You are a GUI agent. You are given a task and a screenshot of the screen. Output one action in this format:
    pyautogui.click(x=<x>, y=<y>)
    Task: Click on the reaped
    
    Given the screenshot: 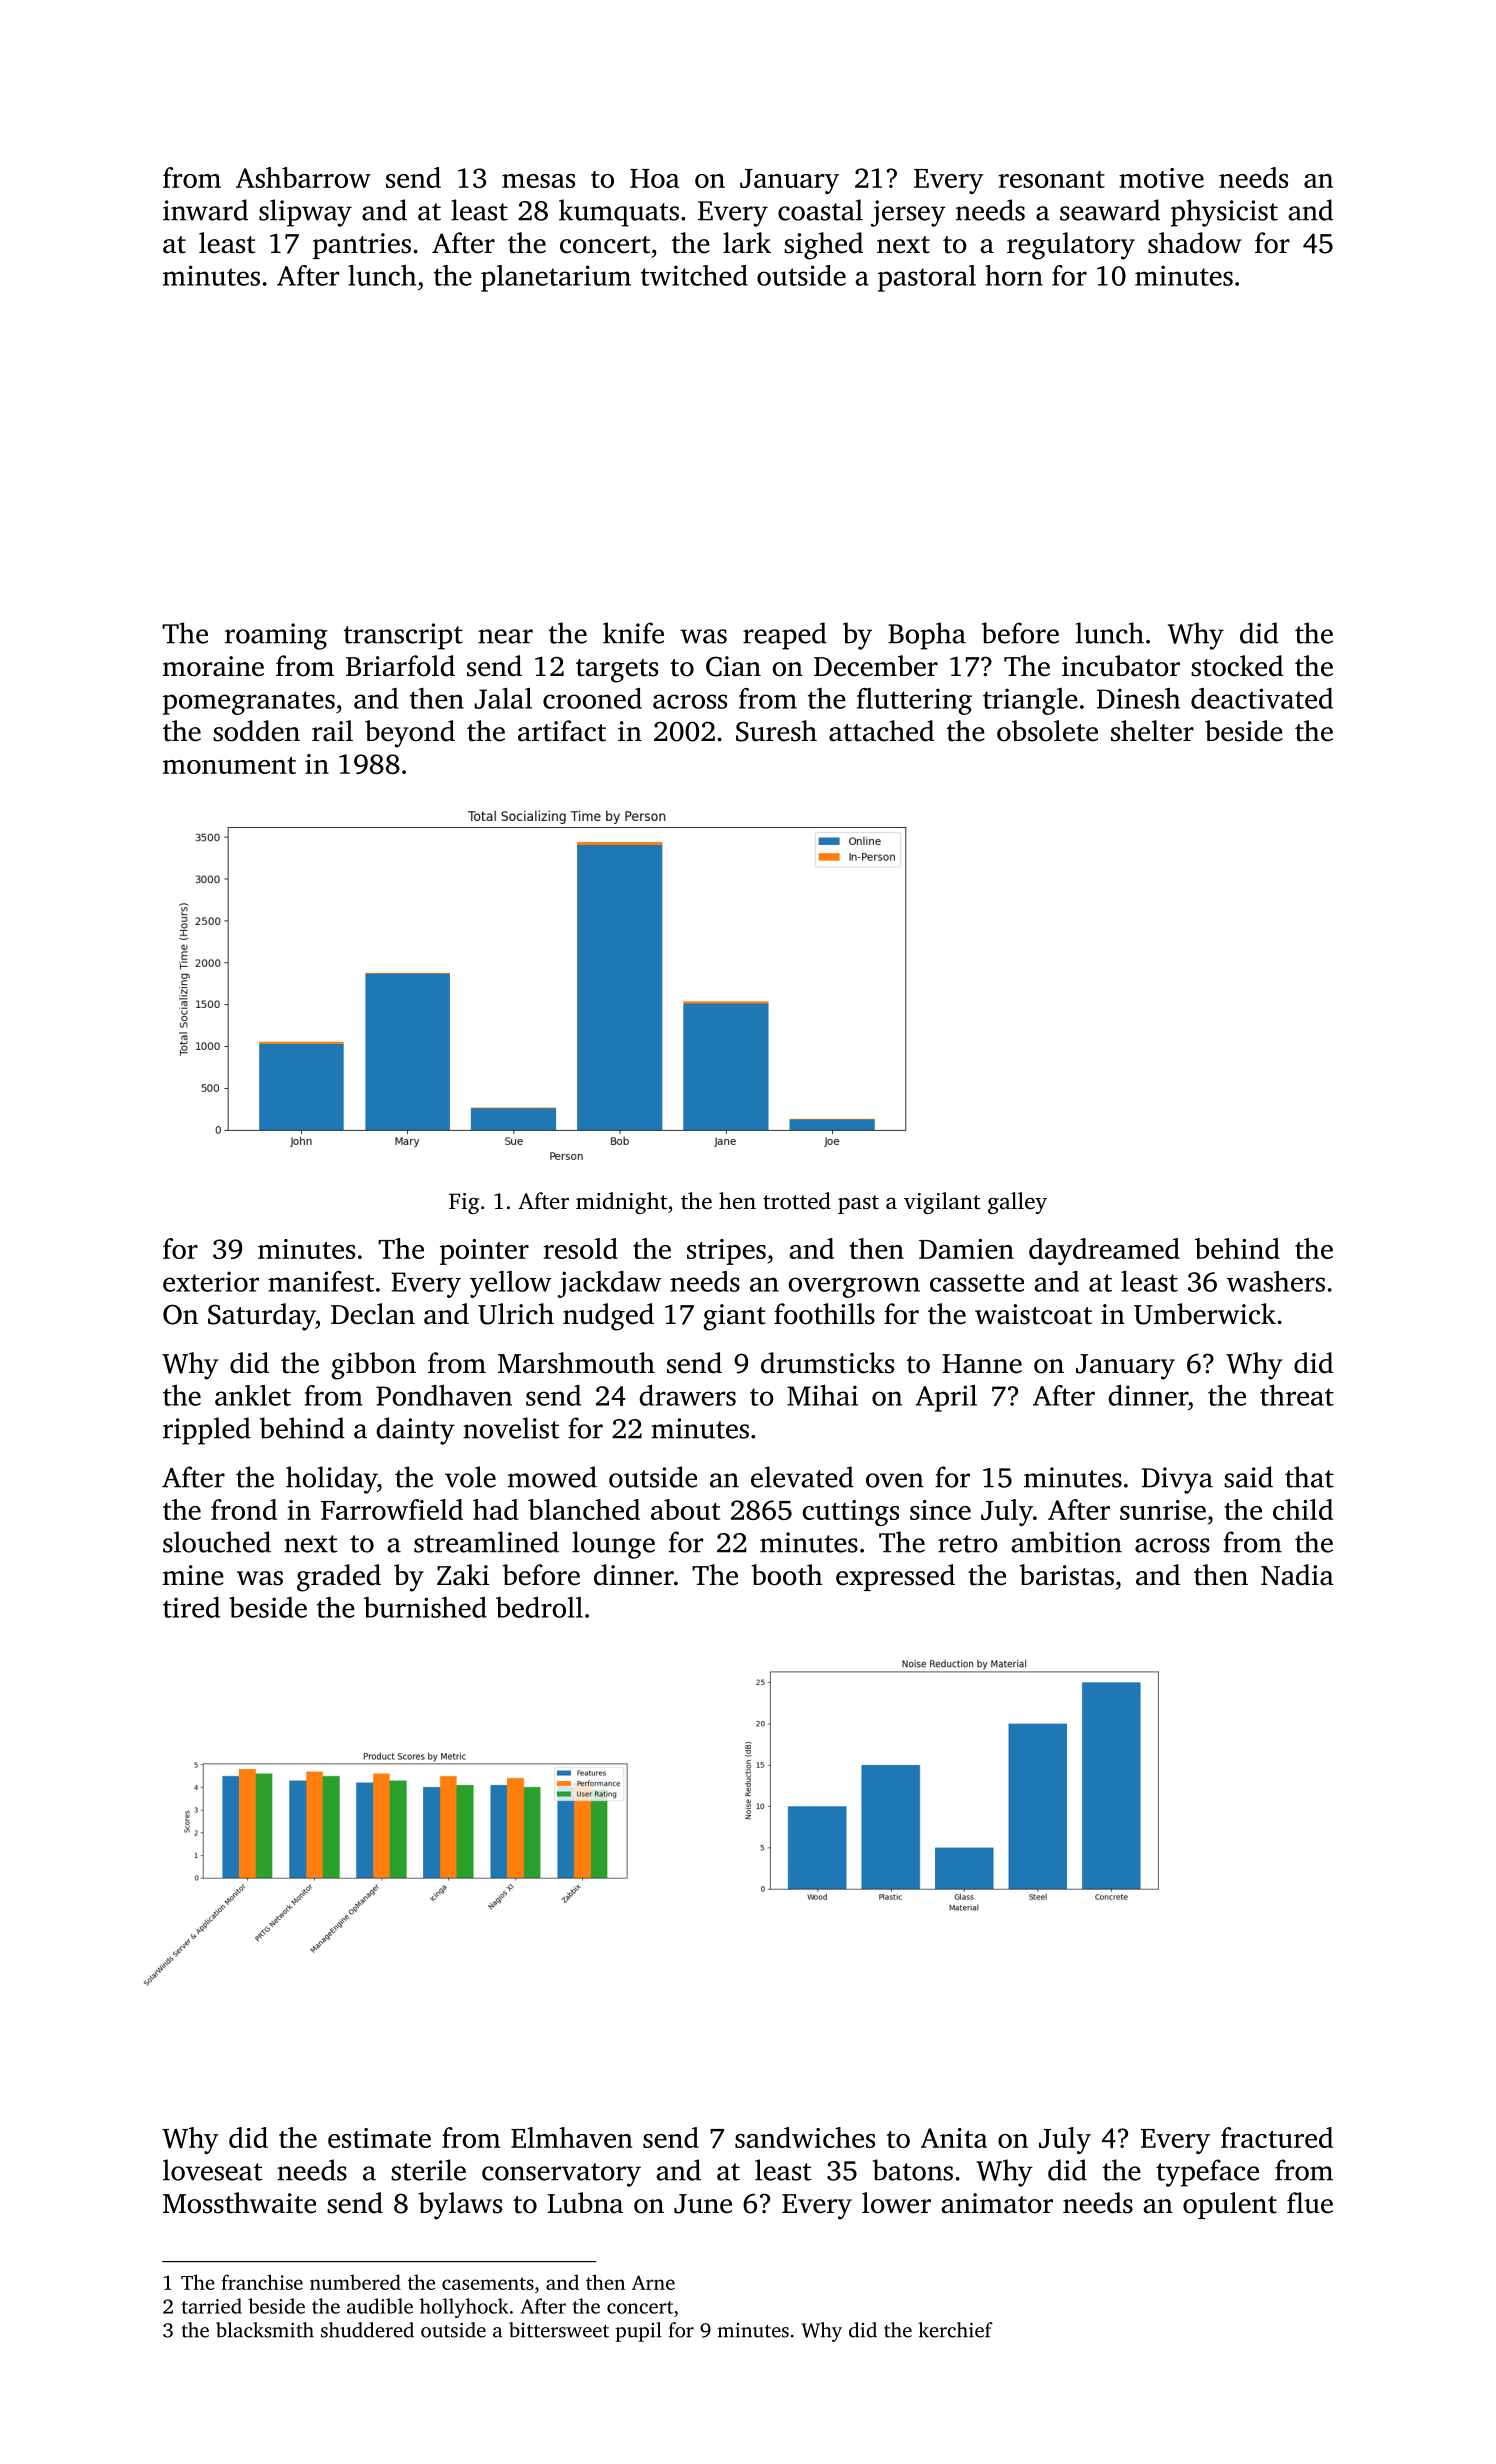 What is the action you would take?
    pyautogui.click(x=785, y=636)
